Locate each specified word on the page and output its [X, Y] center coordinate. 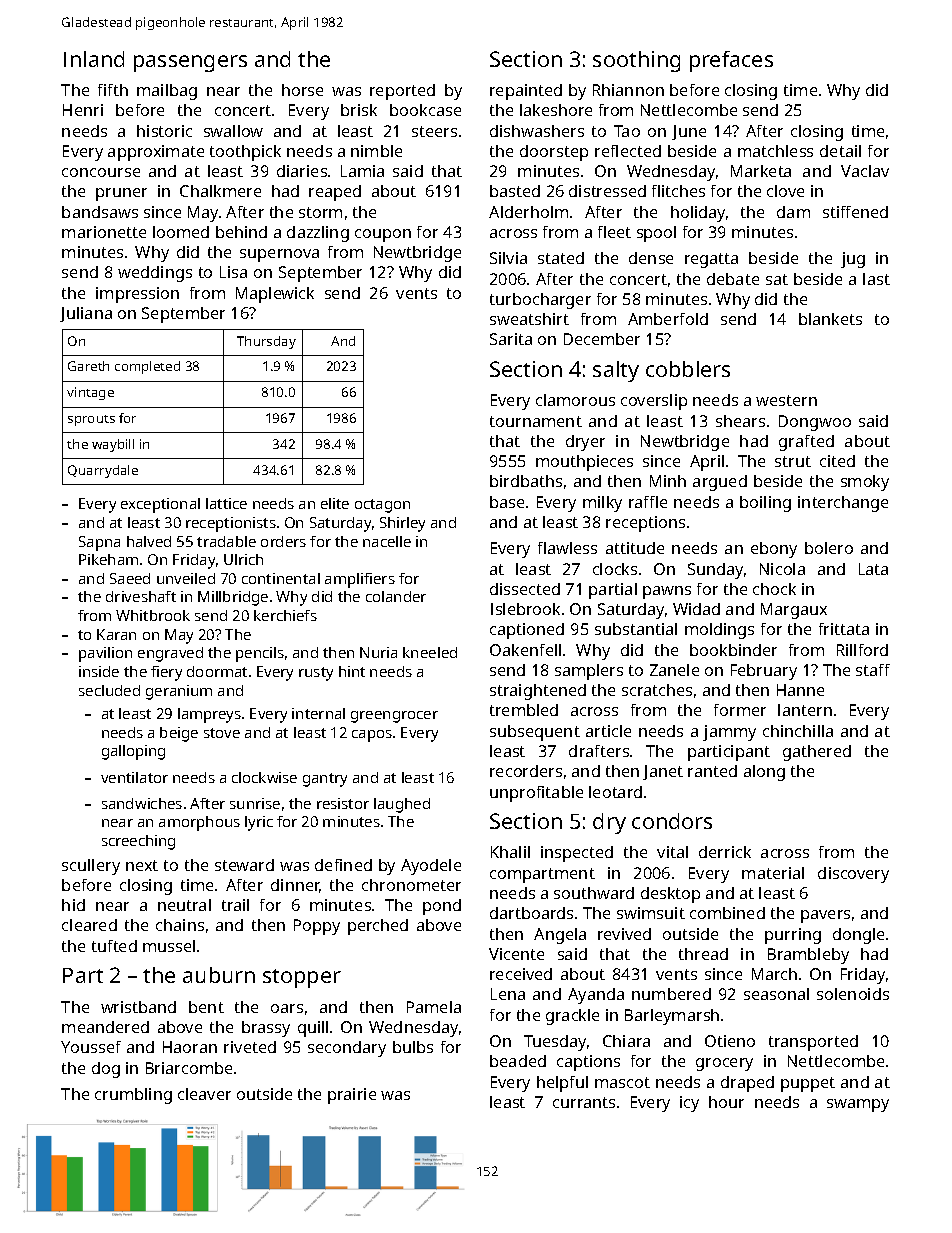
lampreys [209, 715]
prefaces [731, 61]
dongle [858, 936]
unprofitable [536, 794]
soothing [636, 61]
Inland [94, 59]
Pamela [434, 1007]
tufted [114, 946]
